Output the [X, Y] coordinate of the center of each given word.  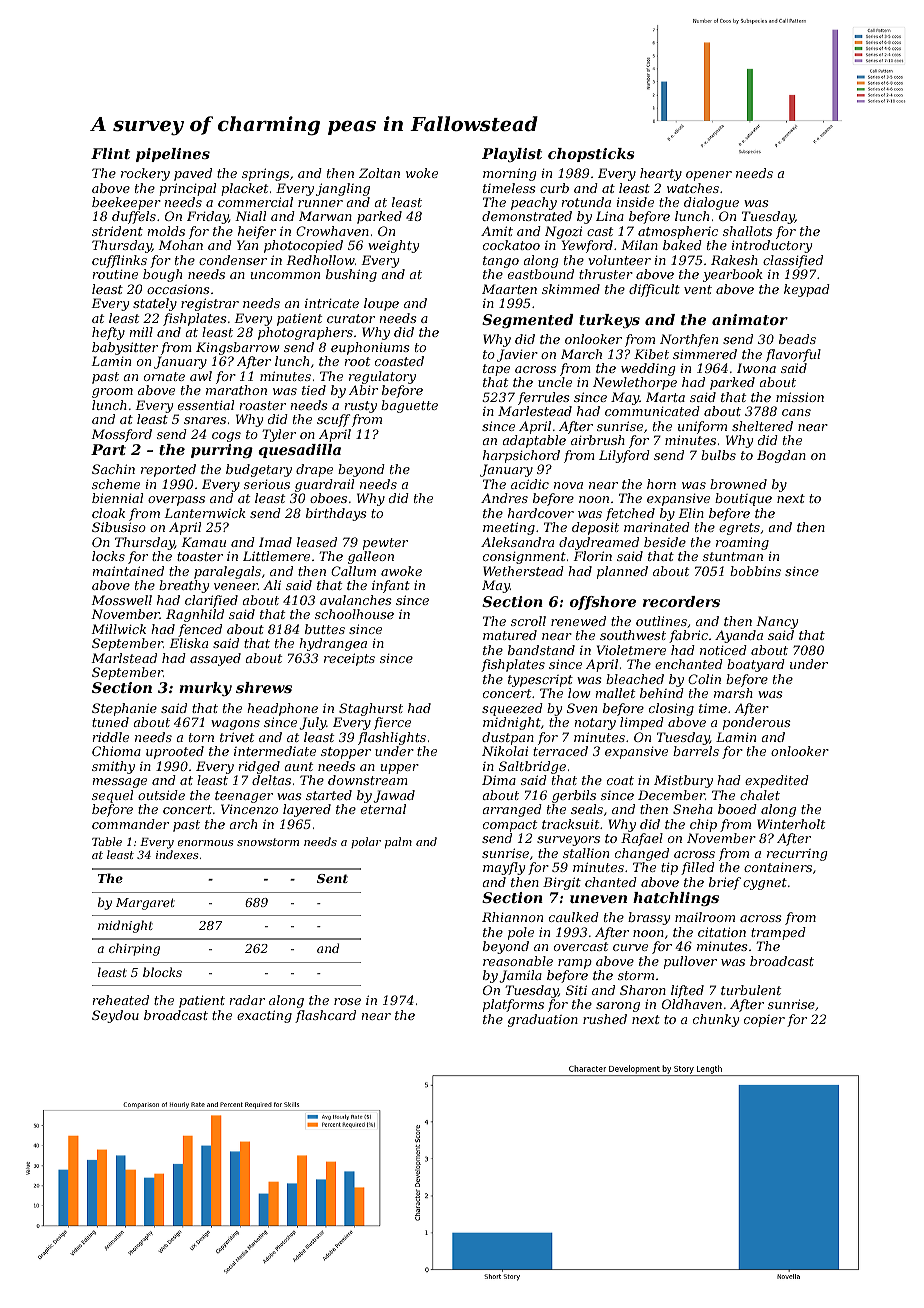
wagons [235, 725]
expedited [777, 781]
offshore [603, 603]
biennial [117, 498]
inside [635, 202]
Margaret [145, 904]
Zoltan [379, 173]
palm [398, 843]
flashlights [392, 738]
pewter [385, 544]
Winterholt [791, 824]
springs [265, 174]
